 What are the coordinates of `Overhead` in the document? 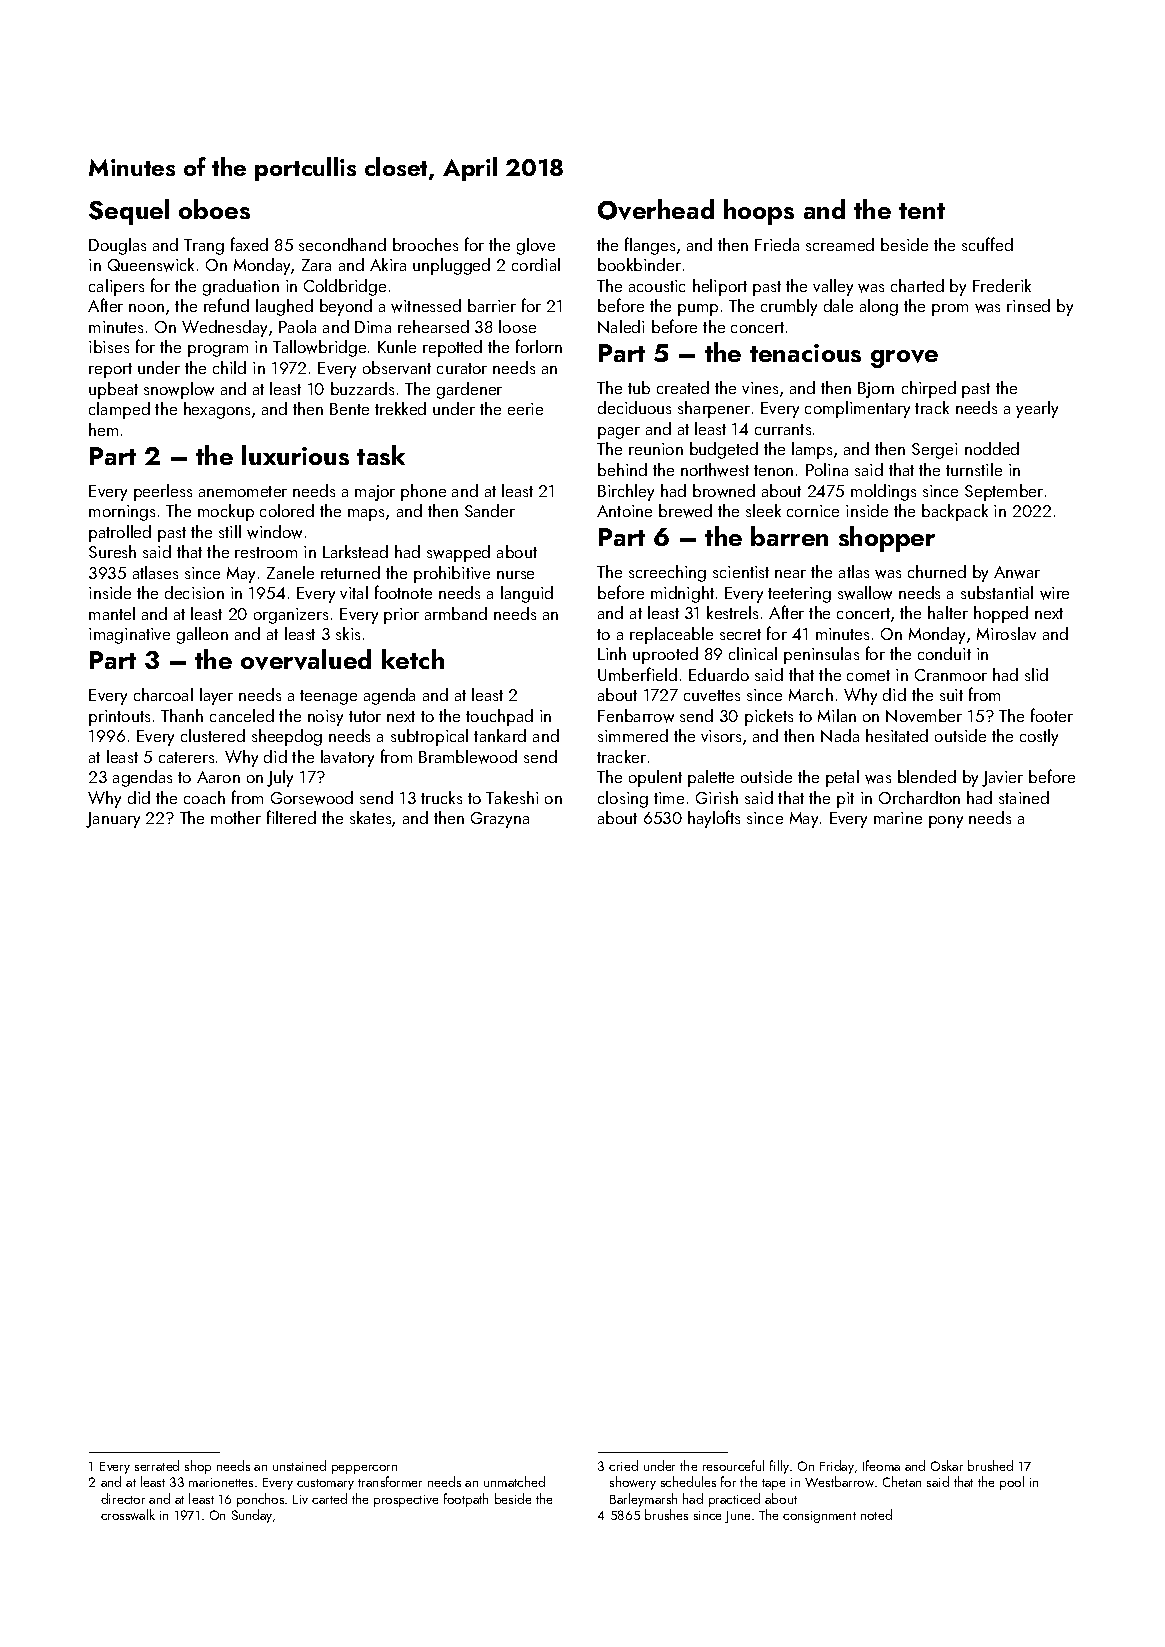 It's located at (656, 209).
